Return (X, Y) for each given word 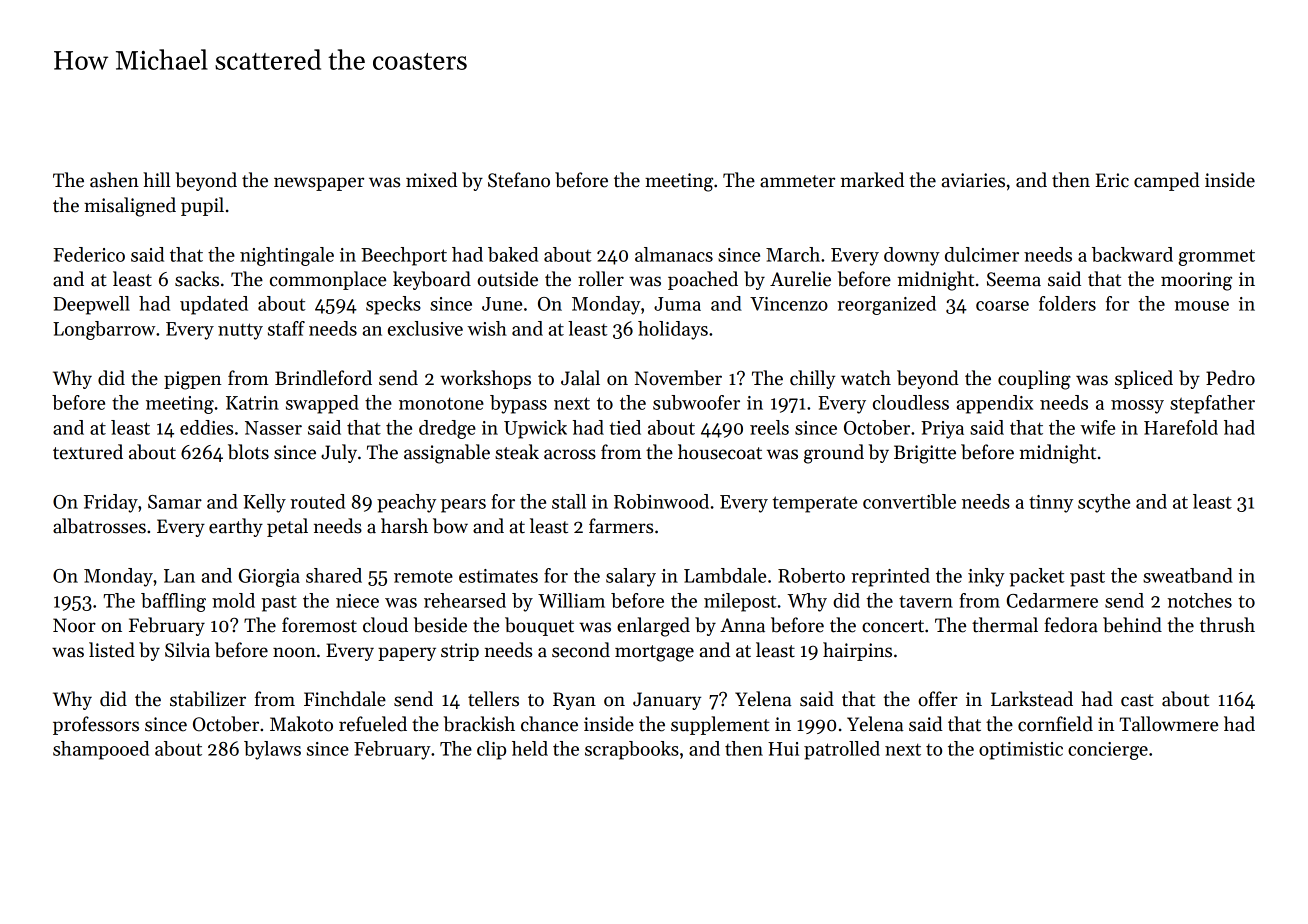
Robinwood (661, 501)
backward (1132, 254)
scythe (1104, 503)
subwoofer (696, 402)
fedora (1071, 625)
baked (513, 254)
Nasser (273, 428)
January (667, 701)
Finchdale (345, 699)
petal (287, 527)
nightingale (287, 256)
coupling (1034, 380)
